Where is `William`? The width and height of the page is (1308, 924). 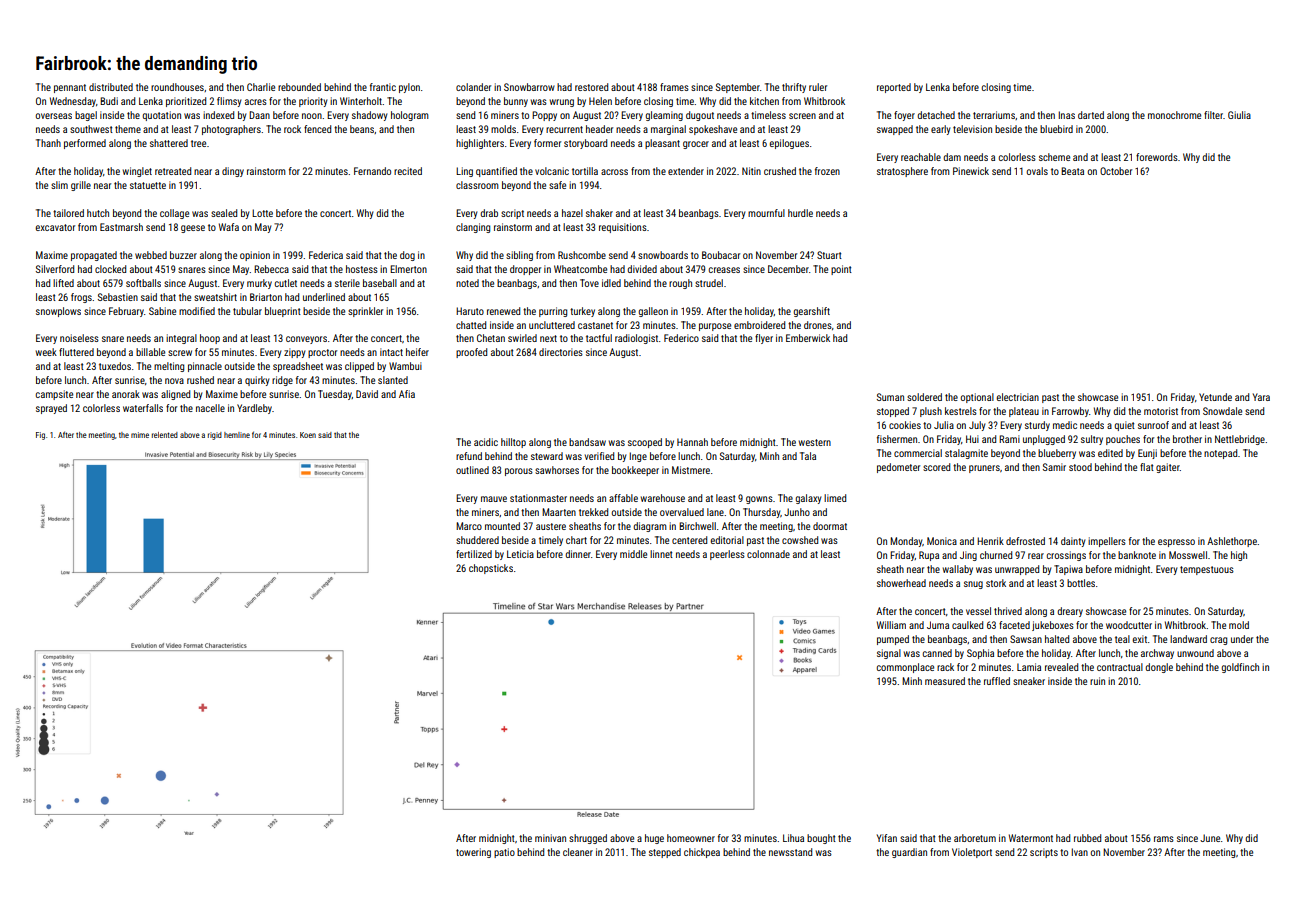
William is located at coordinates (891, 625).
